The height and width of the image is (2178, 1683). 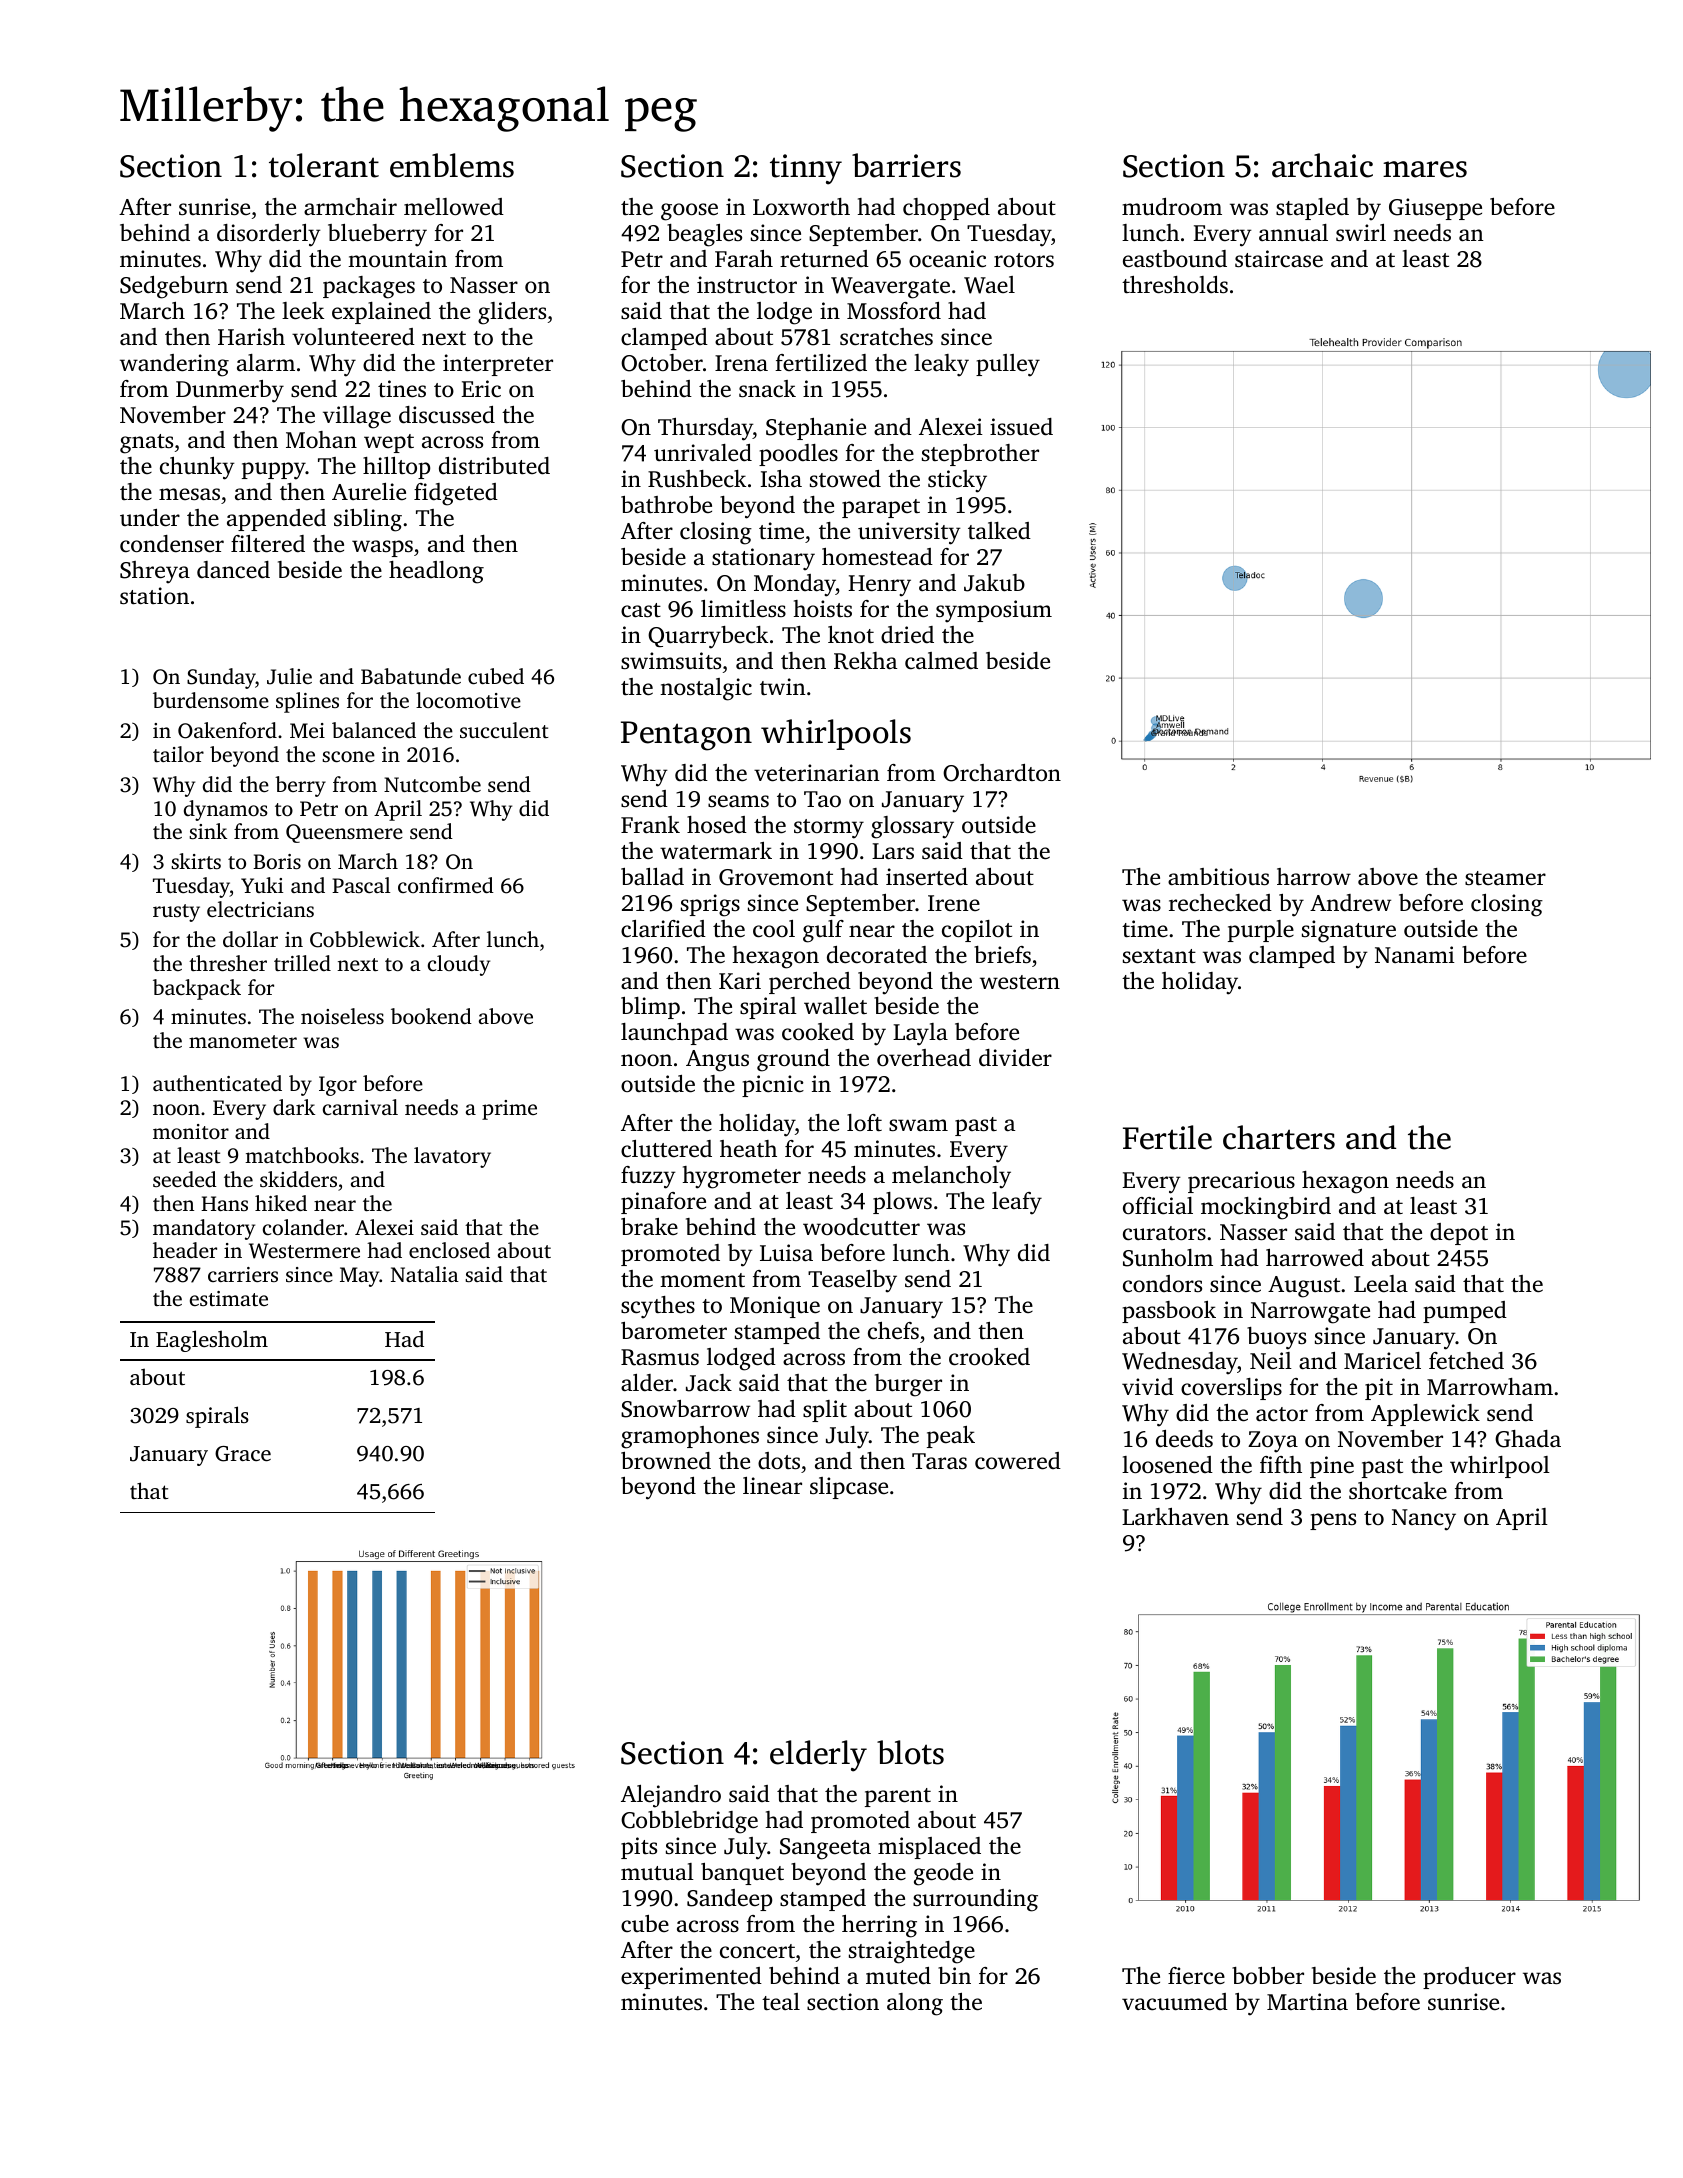 I want to click on Leela, so click(x=1381, y=1284).
